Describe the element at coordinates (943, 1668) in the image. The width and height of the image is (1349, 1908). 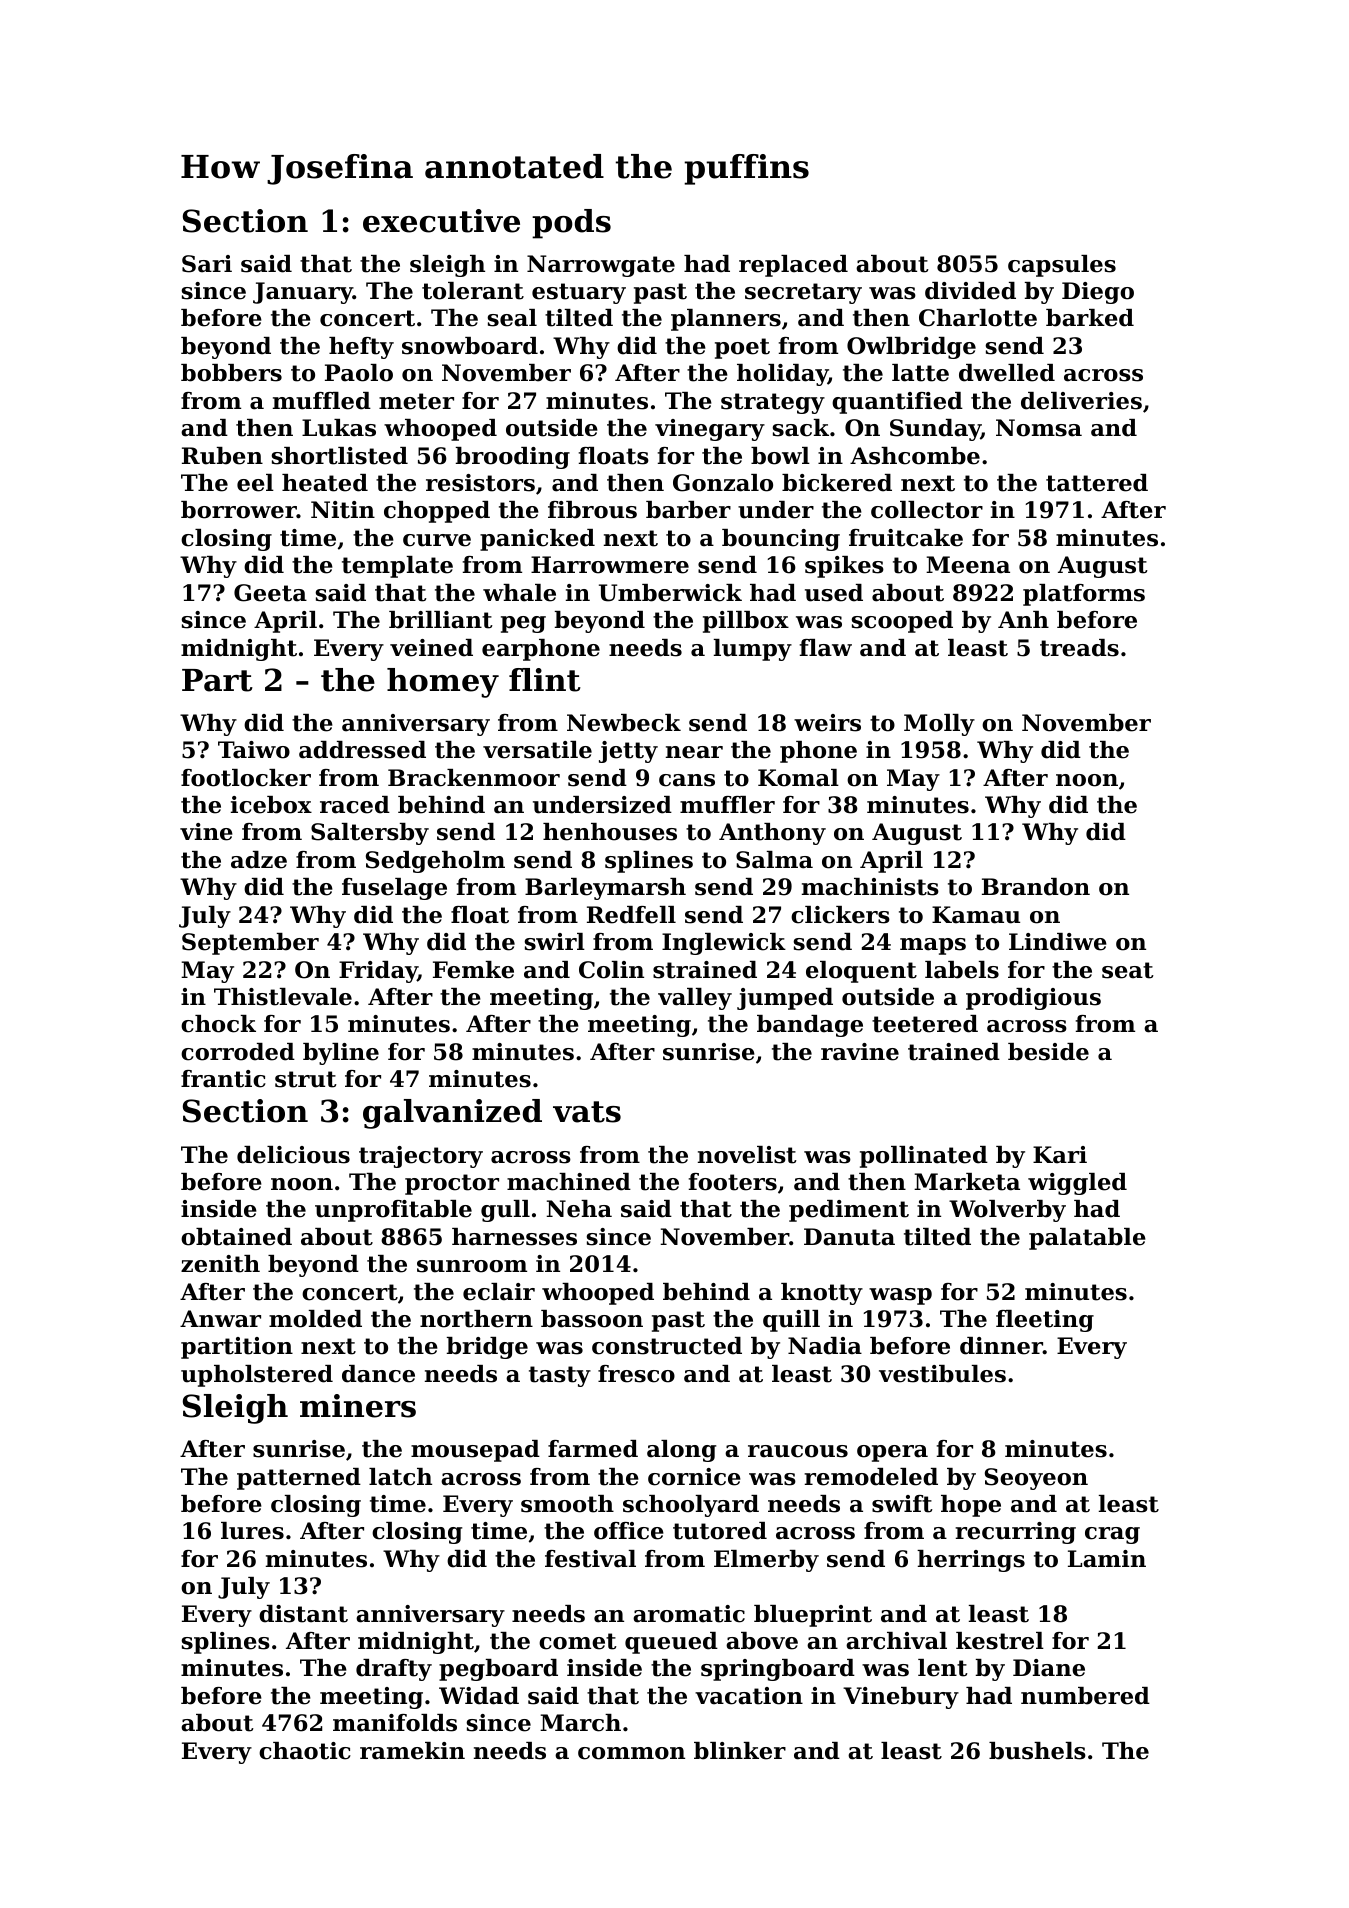
I see `lent` at that location.
